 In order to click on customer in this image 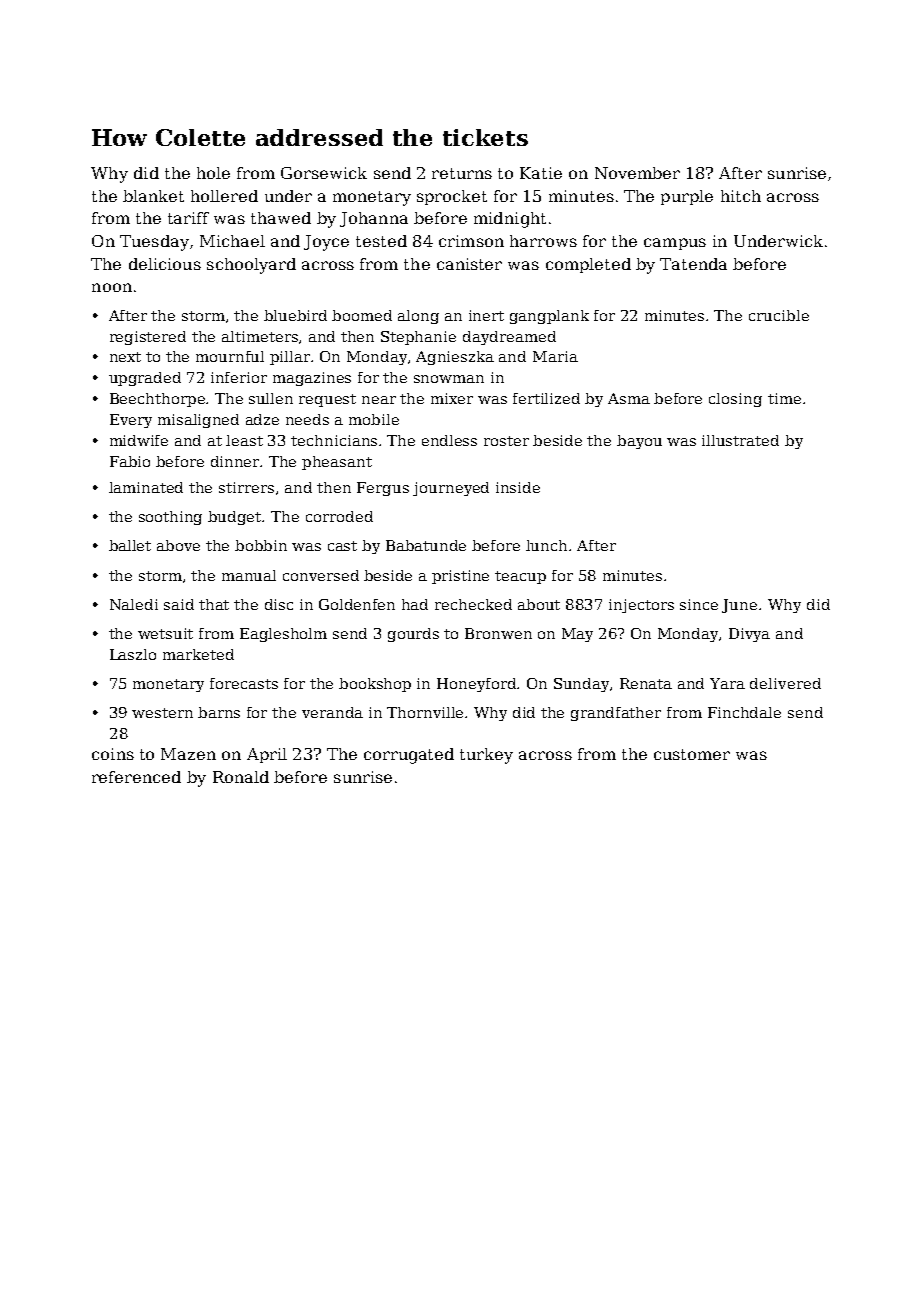, I will do `click(692, 754)`.
